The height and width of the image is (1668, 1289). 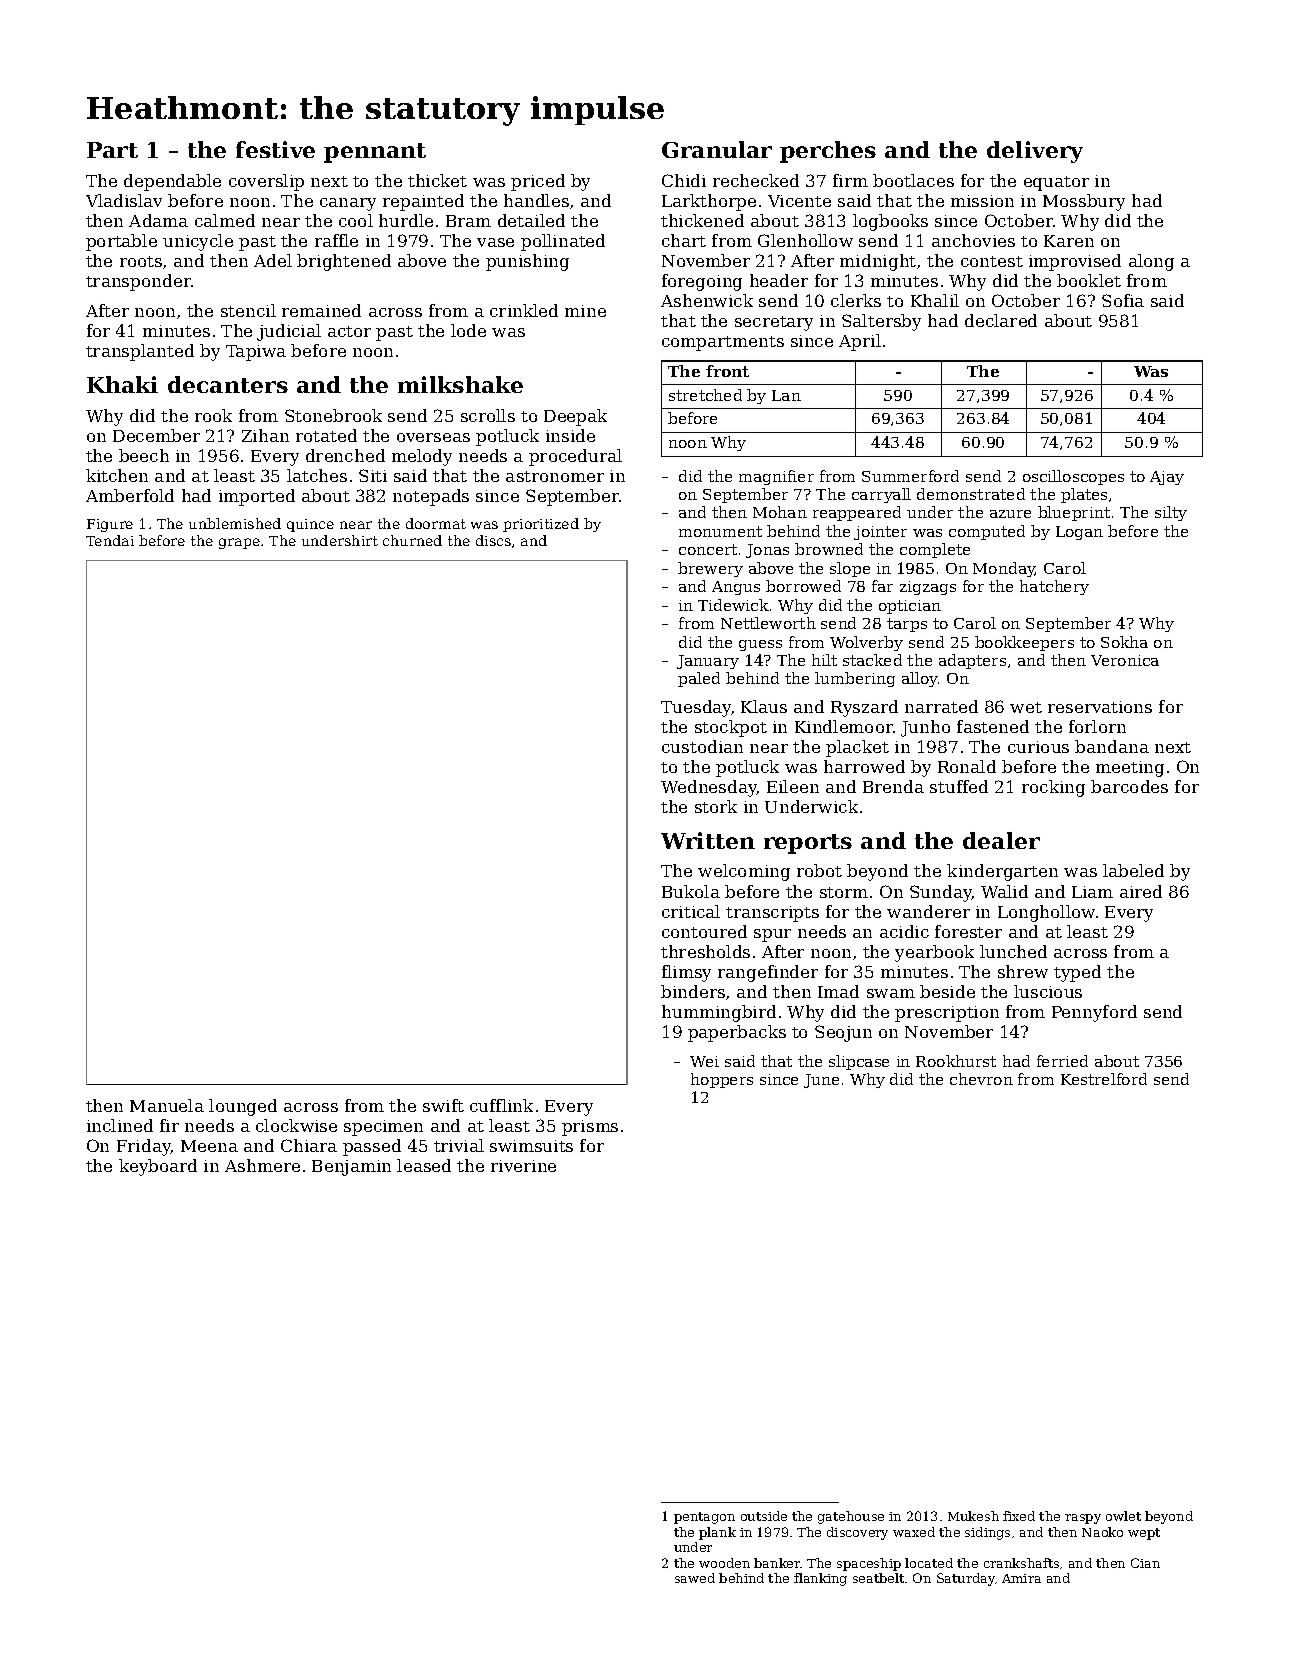 What do you see at coordinates (981, 1079) in the image?
I see `chevron` at bounding box center [981, 1079].
